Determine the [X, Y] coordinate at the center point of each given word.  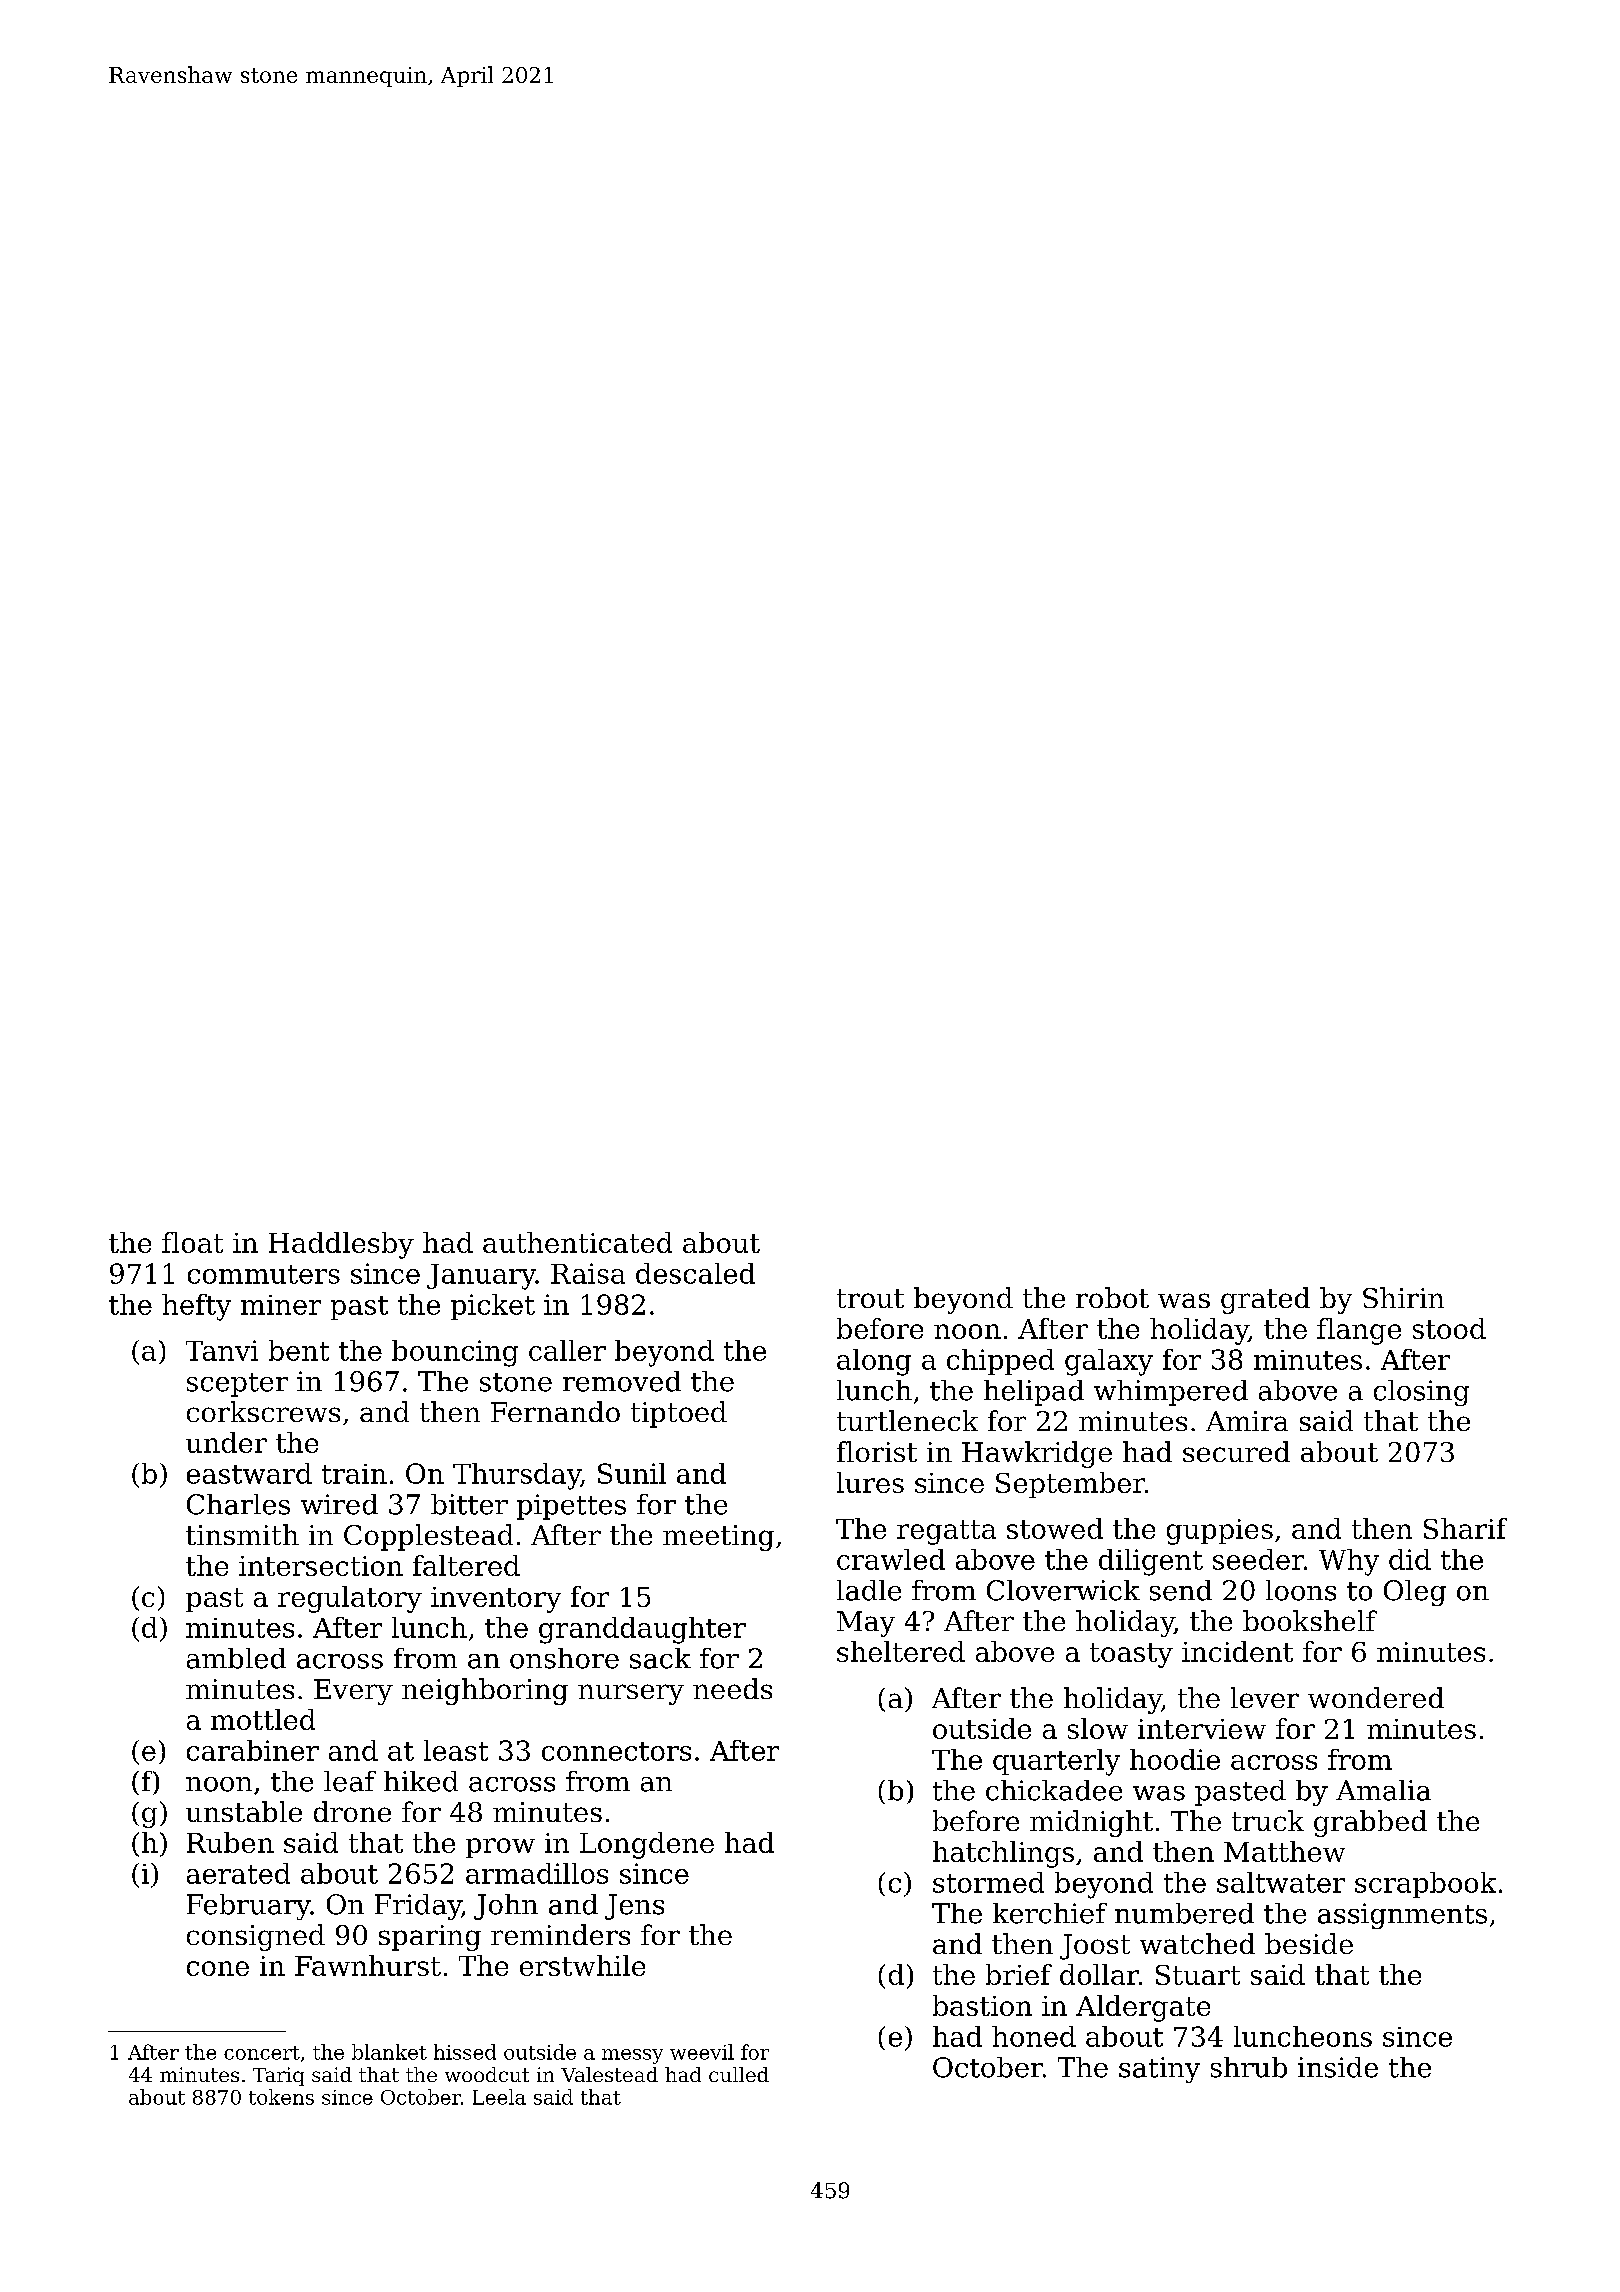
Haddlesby [341, 1245]
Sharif [1465, 1528]
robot [1112, 1297]
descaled [695, 1273]
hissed [465, 2052]
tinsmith [242, 1534]
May [866, 1624]
